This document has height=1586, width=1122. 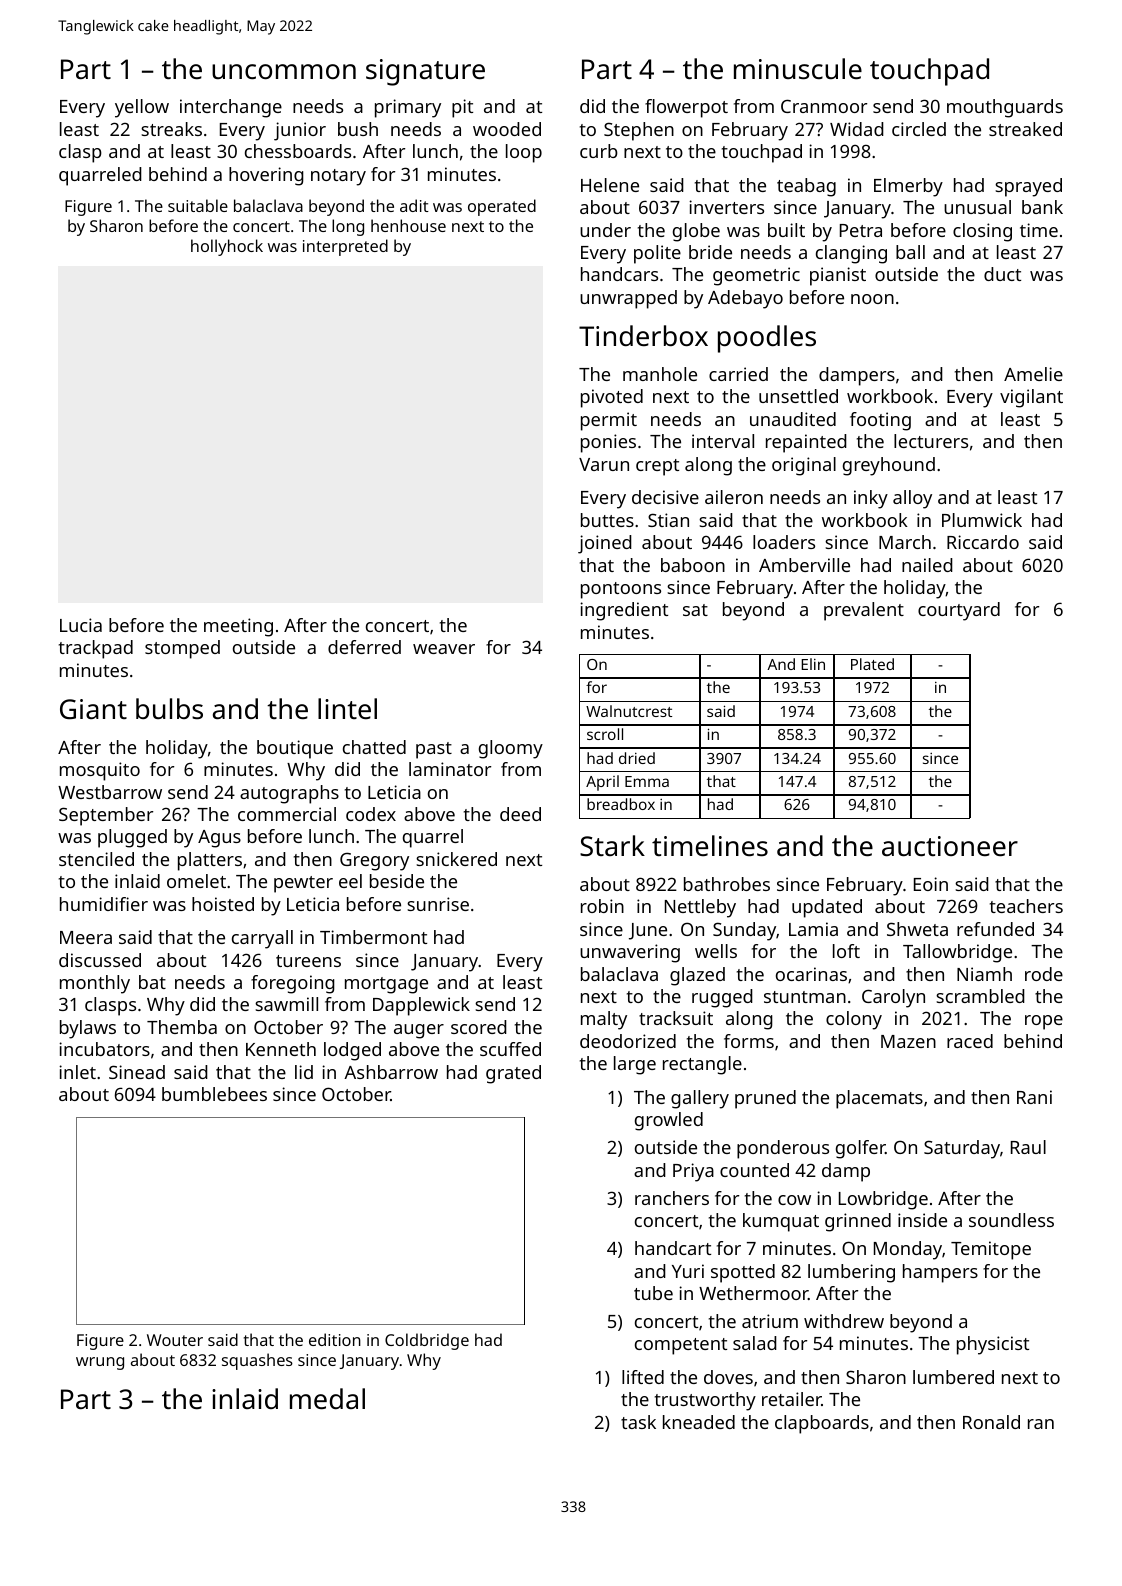 What do you see at coordinates (959, 611) in the document?
I see `courtyard` at bounding box center [959, 611].
